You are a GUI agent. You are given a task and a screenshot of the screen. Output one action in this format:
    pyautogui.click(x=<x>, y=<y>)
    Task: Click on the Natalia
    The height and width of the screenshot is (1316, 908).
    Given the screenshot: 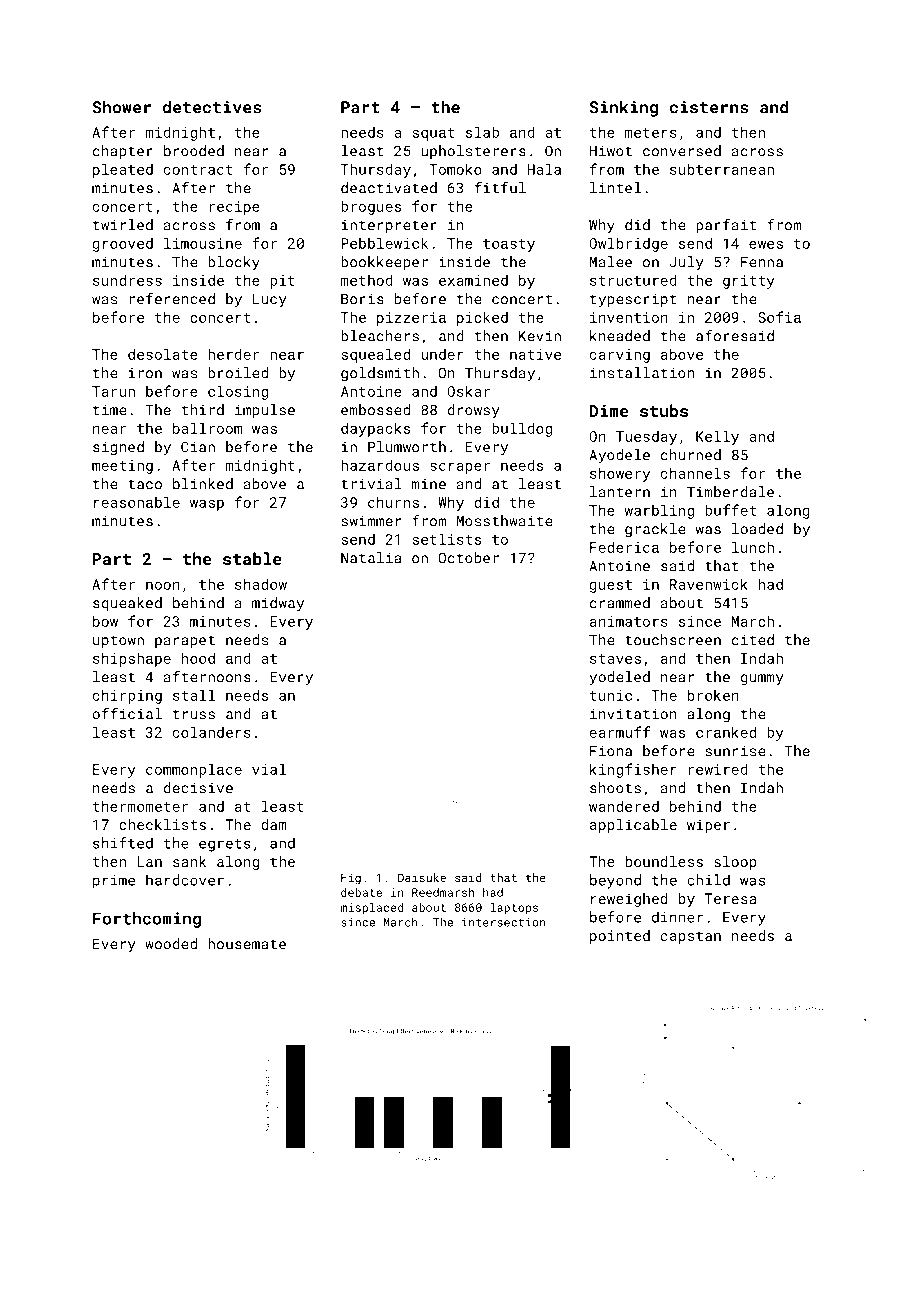 What is the action you would take?
    pyautogui.click(x=371, y=558)
